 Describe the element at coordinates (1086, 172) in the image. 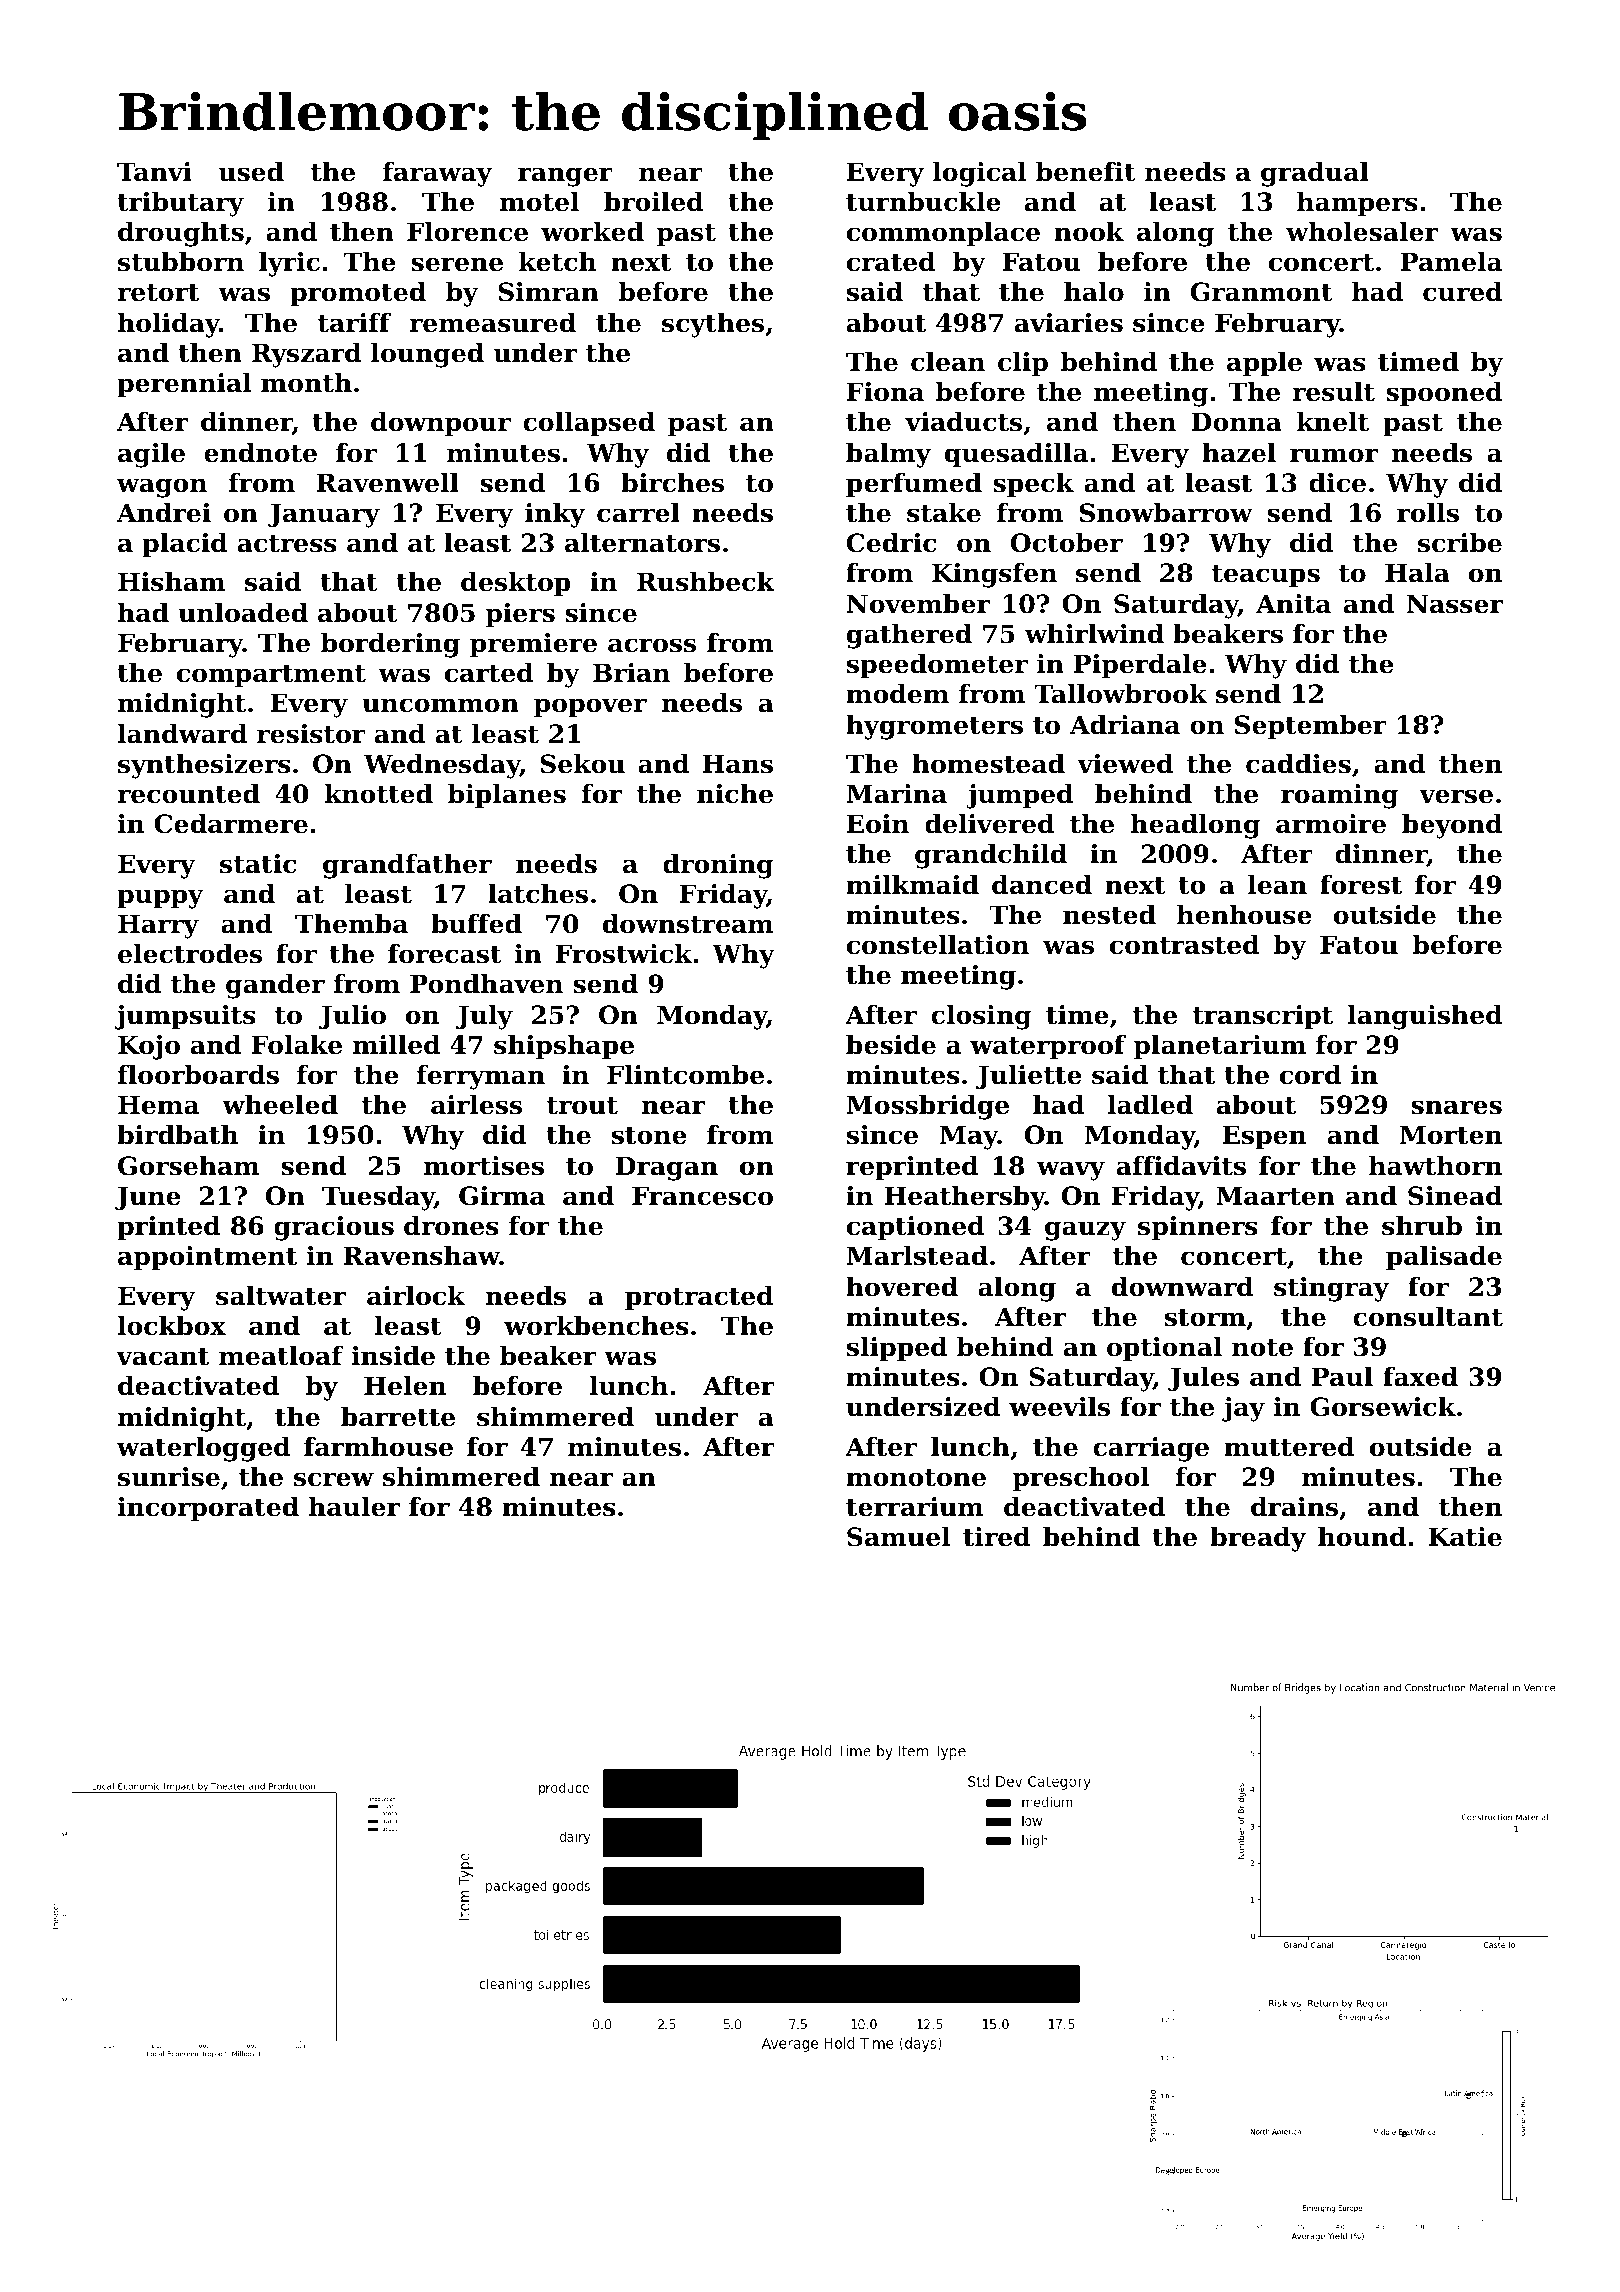

I see `benefit` at that location.
